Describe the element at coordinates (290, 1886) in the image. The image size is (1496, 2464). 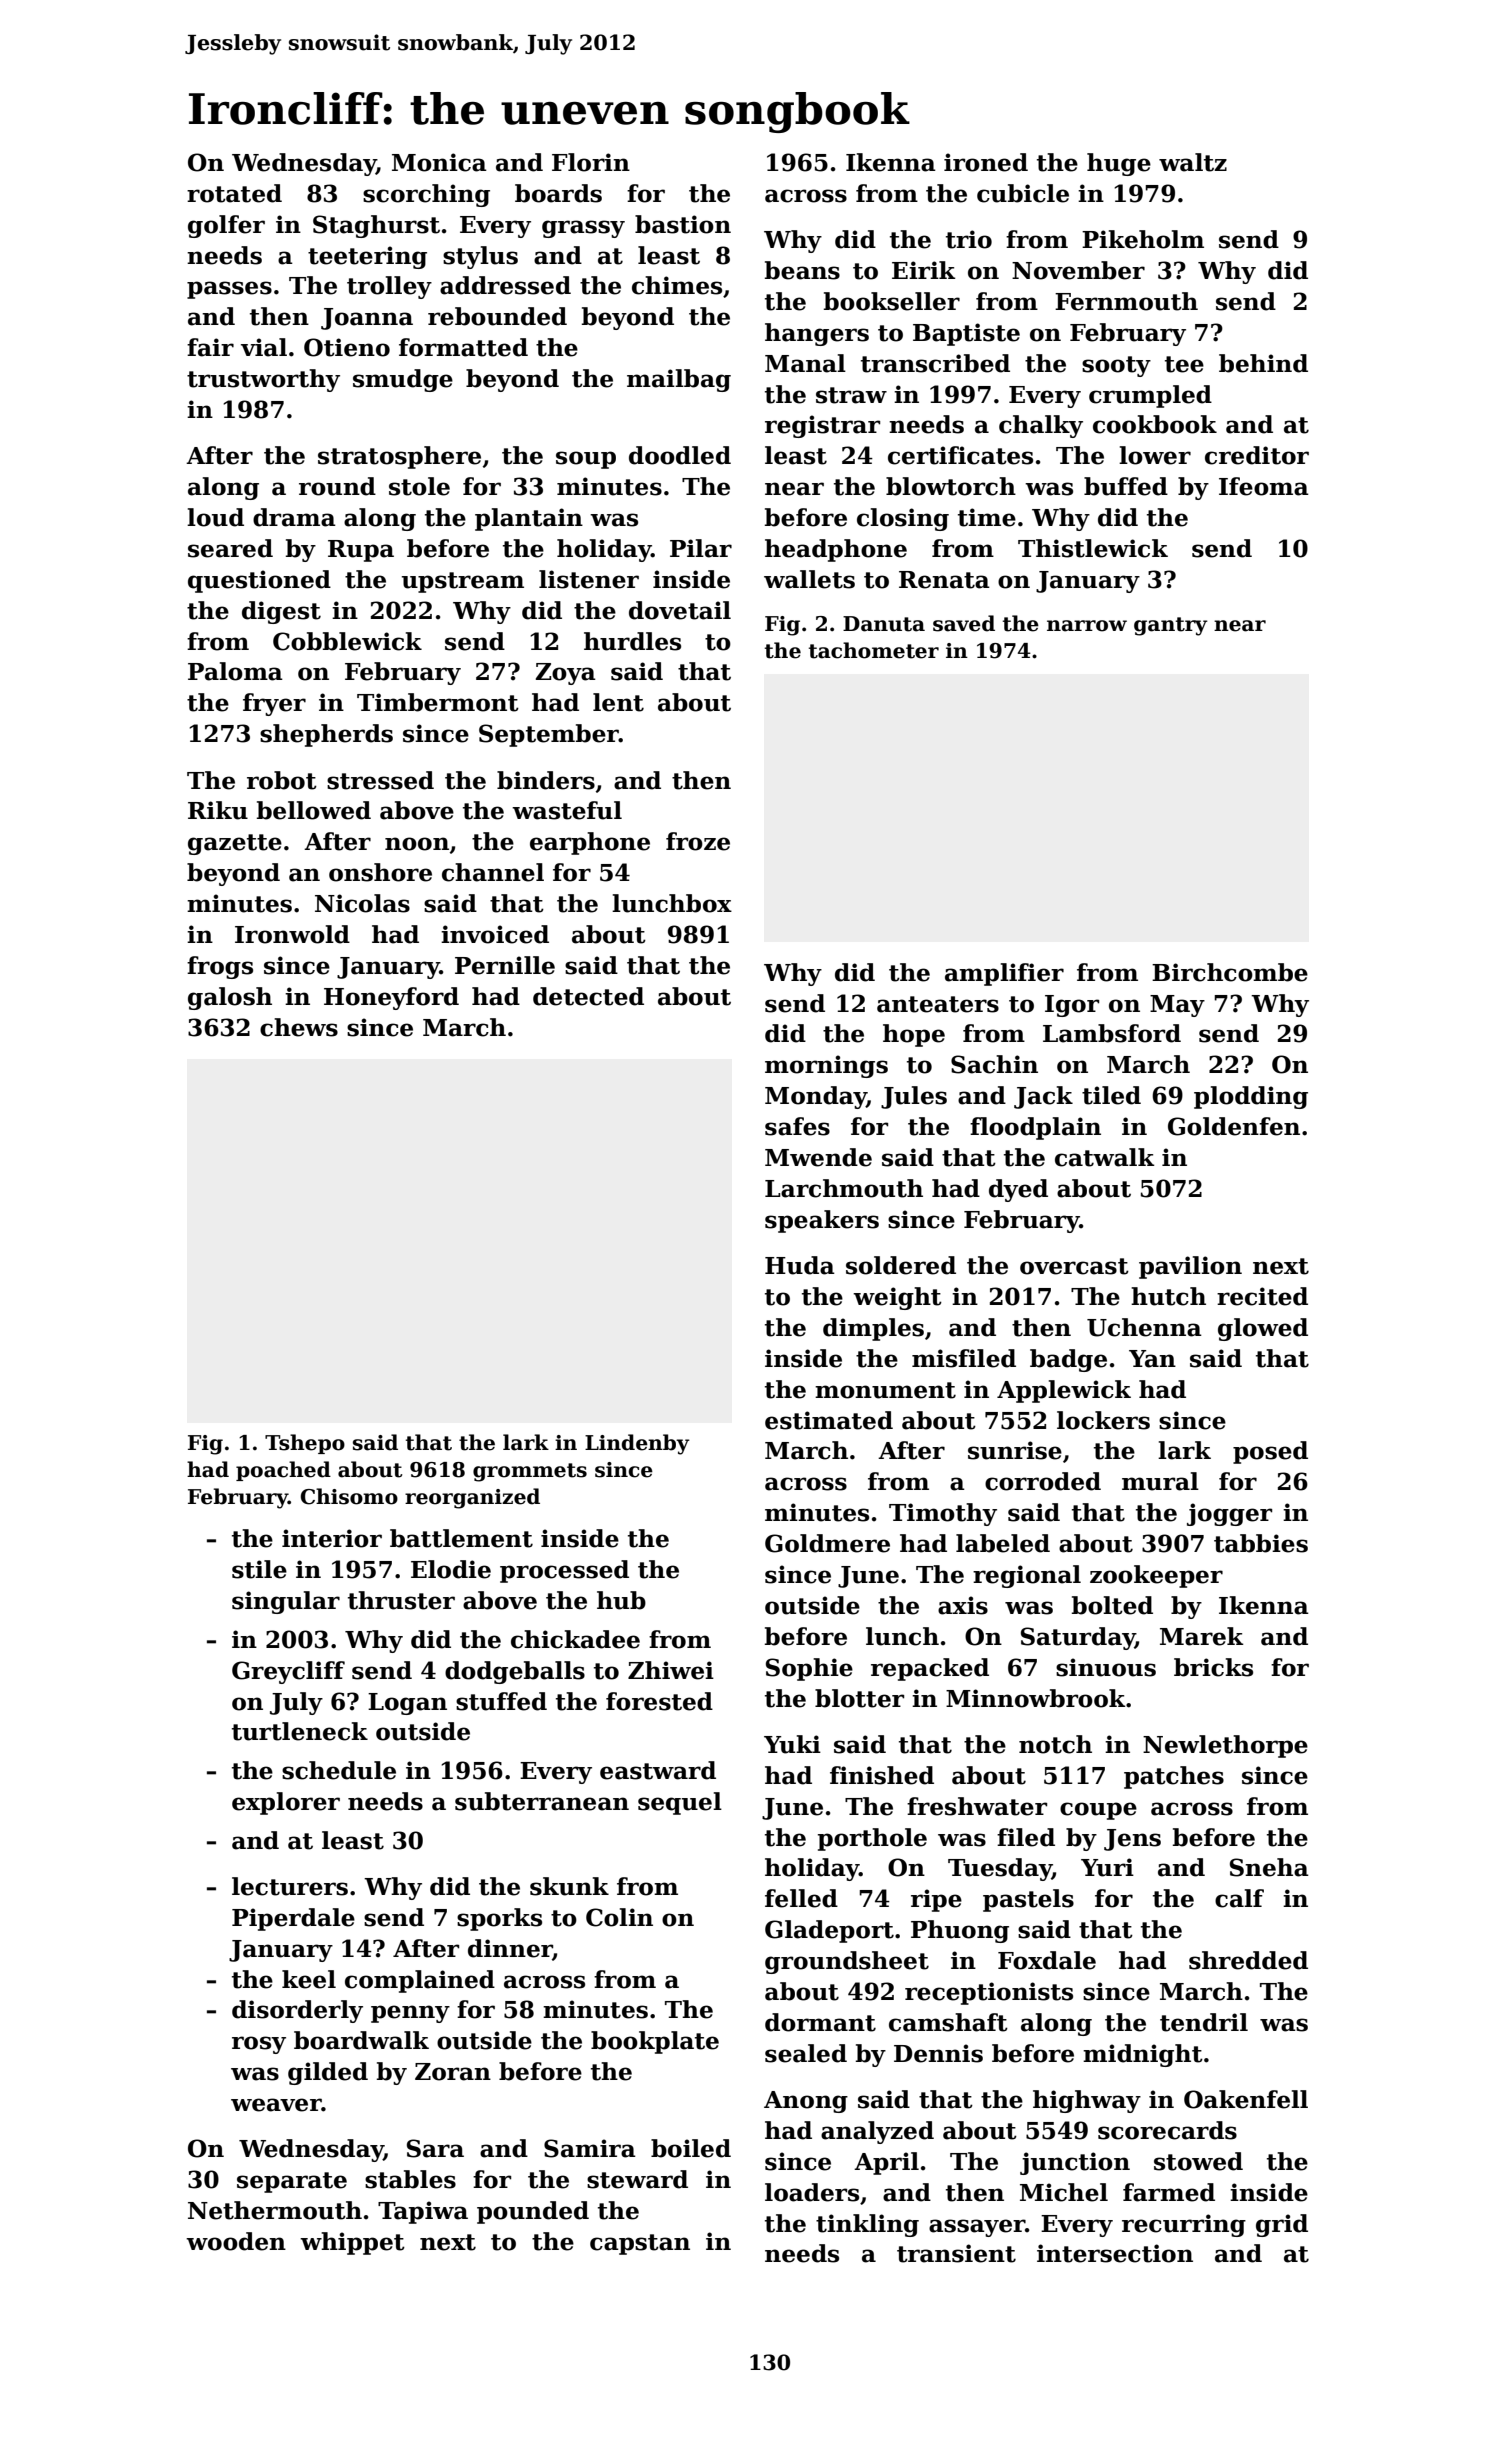
I see `lecturers` at that location.
